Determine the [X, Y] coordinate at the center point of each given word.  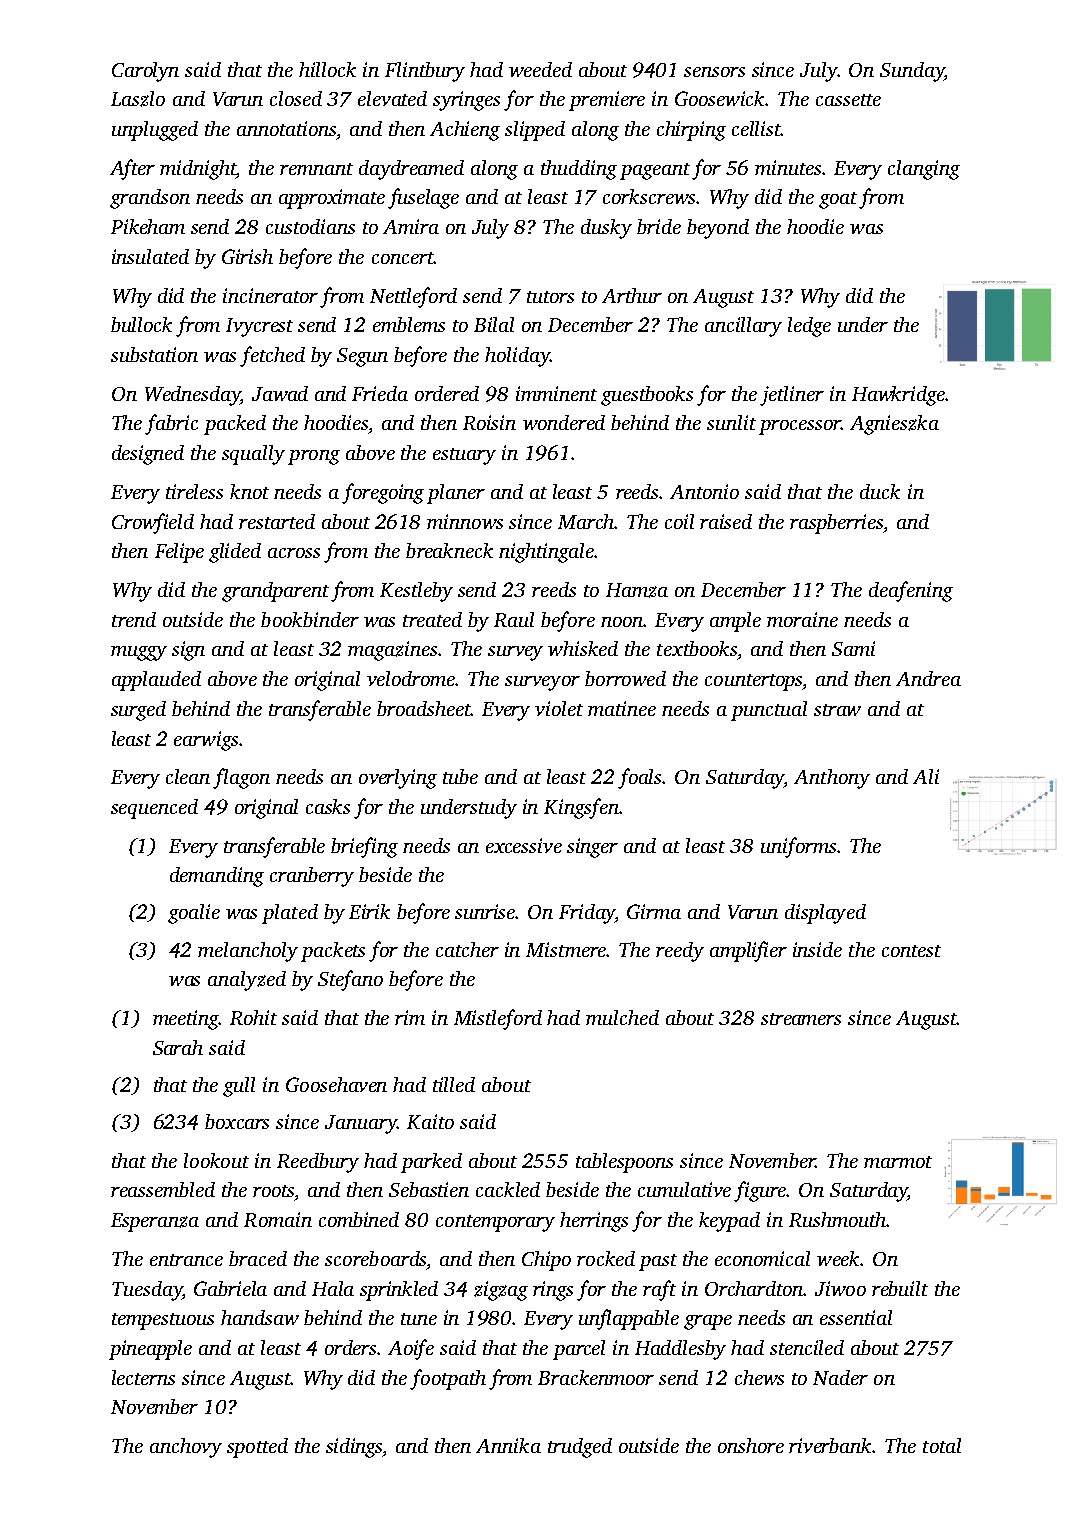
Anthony [832, 779]
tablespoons [624, 1163]
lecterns [143, 1377]
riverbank [830, 1445]
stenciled [807, 1347]
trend [134, 619]
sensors [714, 72]
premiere [607, 101]
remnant [316, 169]
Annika [508, 1445]
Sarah [178, 1047]
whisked [583, 648]
